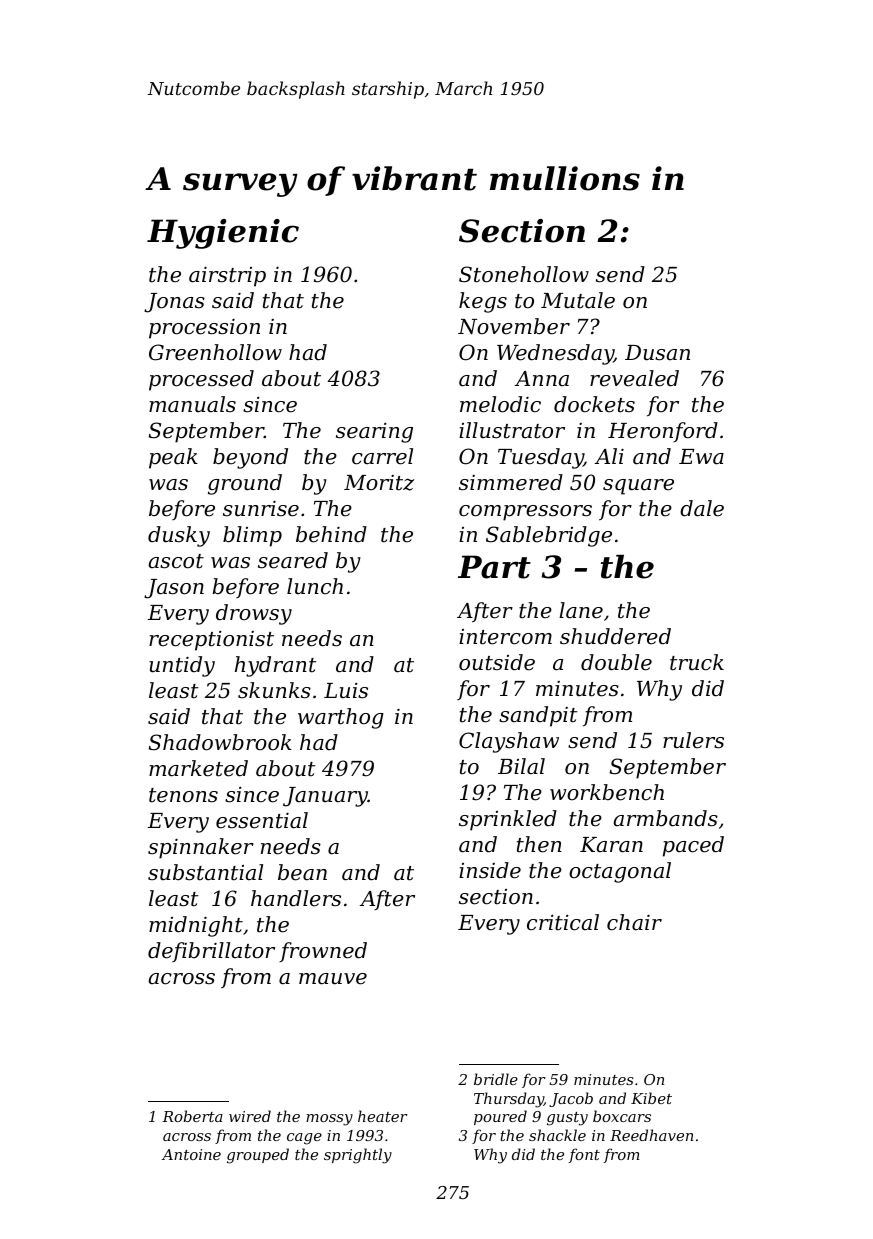  What do you see at coordinates (250, 1116) in the screenshot?
I see `wired` at bounding box center [250, 1116].
